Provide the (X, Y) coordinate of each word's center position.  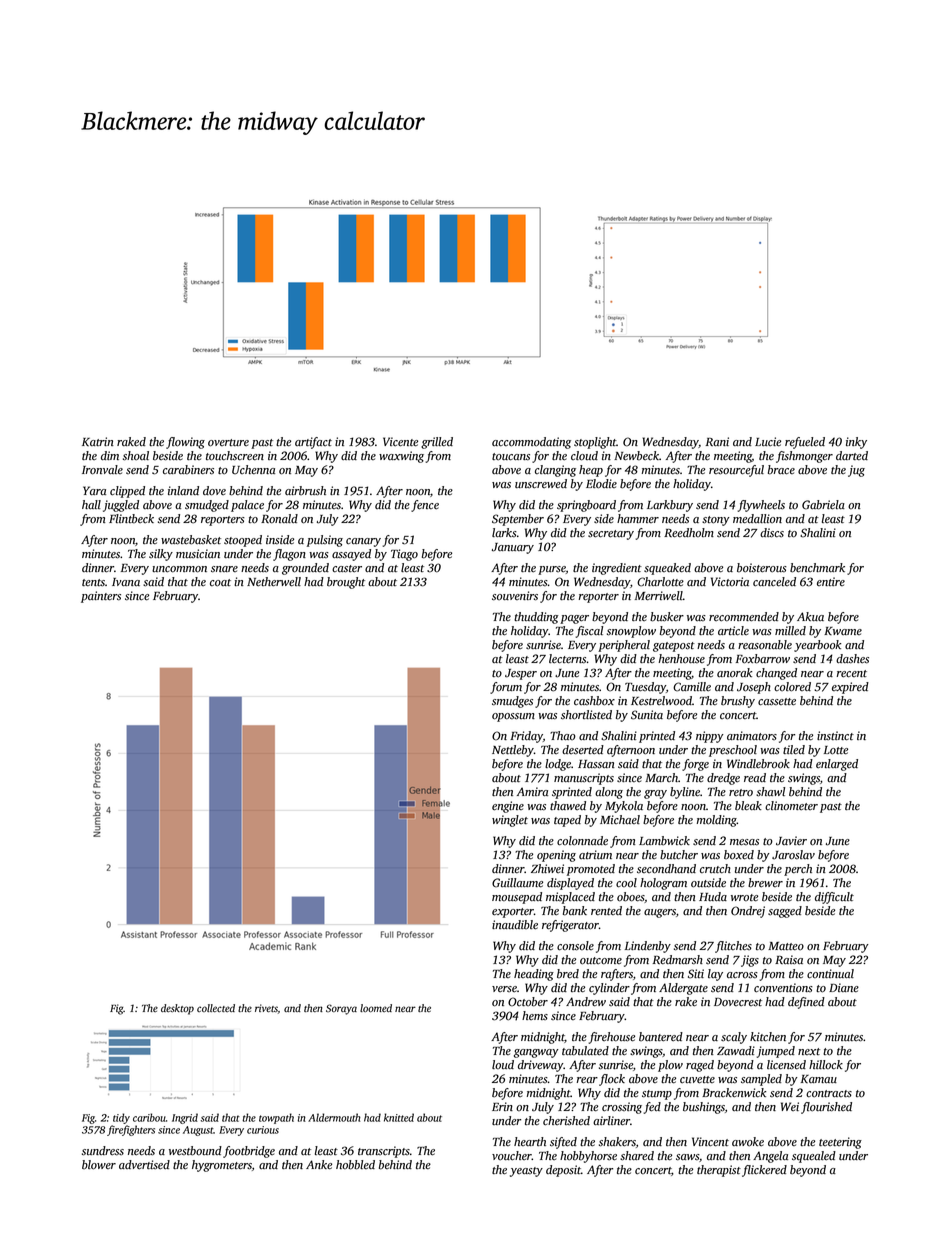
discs (772, 533)
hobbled (355, 1165)
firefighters (131, 1130)
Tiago (404, 555)
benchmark (817, 568)
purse (552, 570)
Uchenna (253, 470)
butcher (679, 855)
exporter (513, 913)
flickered (764, 1171)
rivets (266, 1008)
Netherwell (274, 582)
